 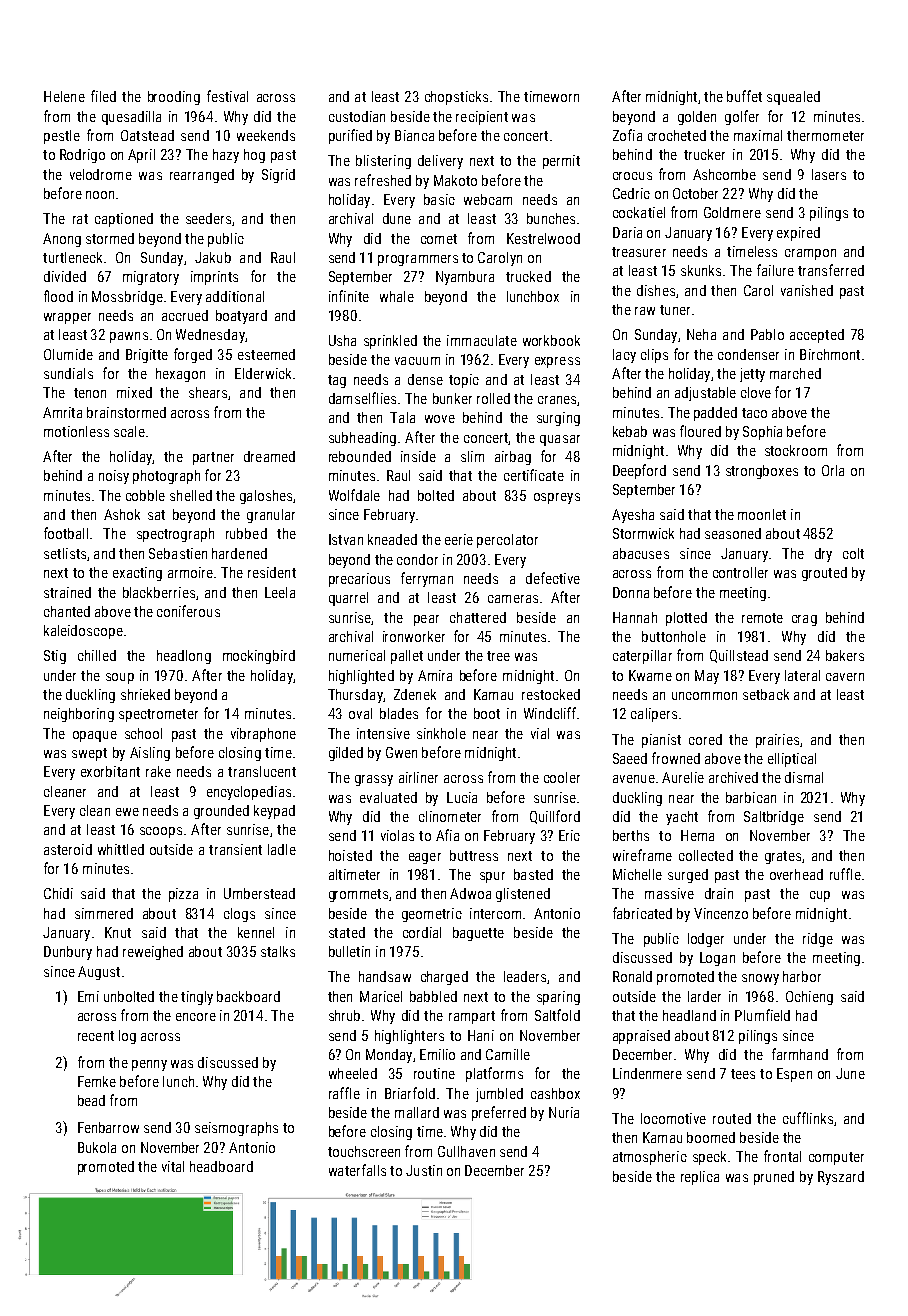 What do you see at coordinates (513, 599) in the screenshot?
I see `cameras` at bounding box center [513, 599].
